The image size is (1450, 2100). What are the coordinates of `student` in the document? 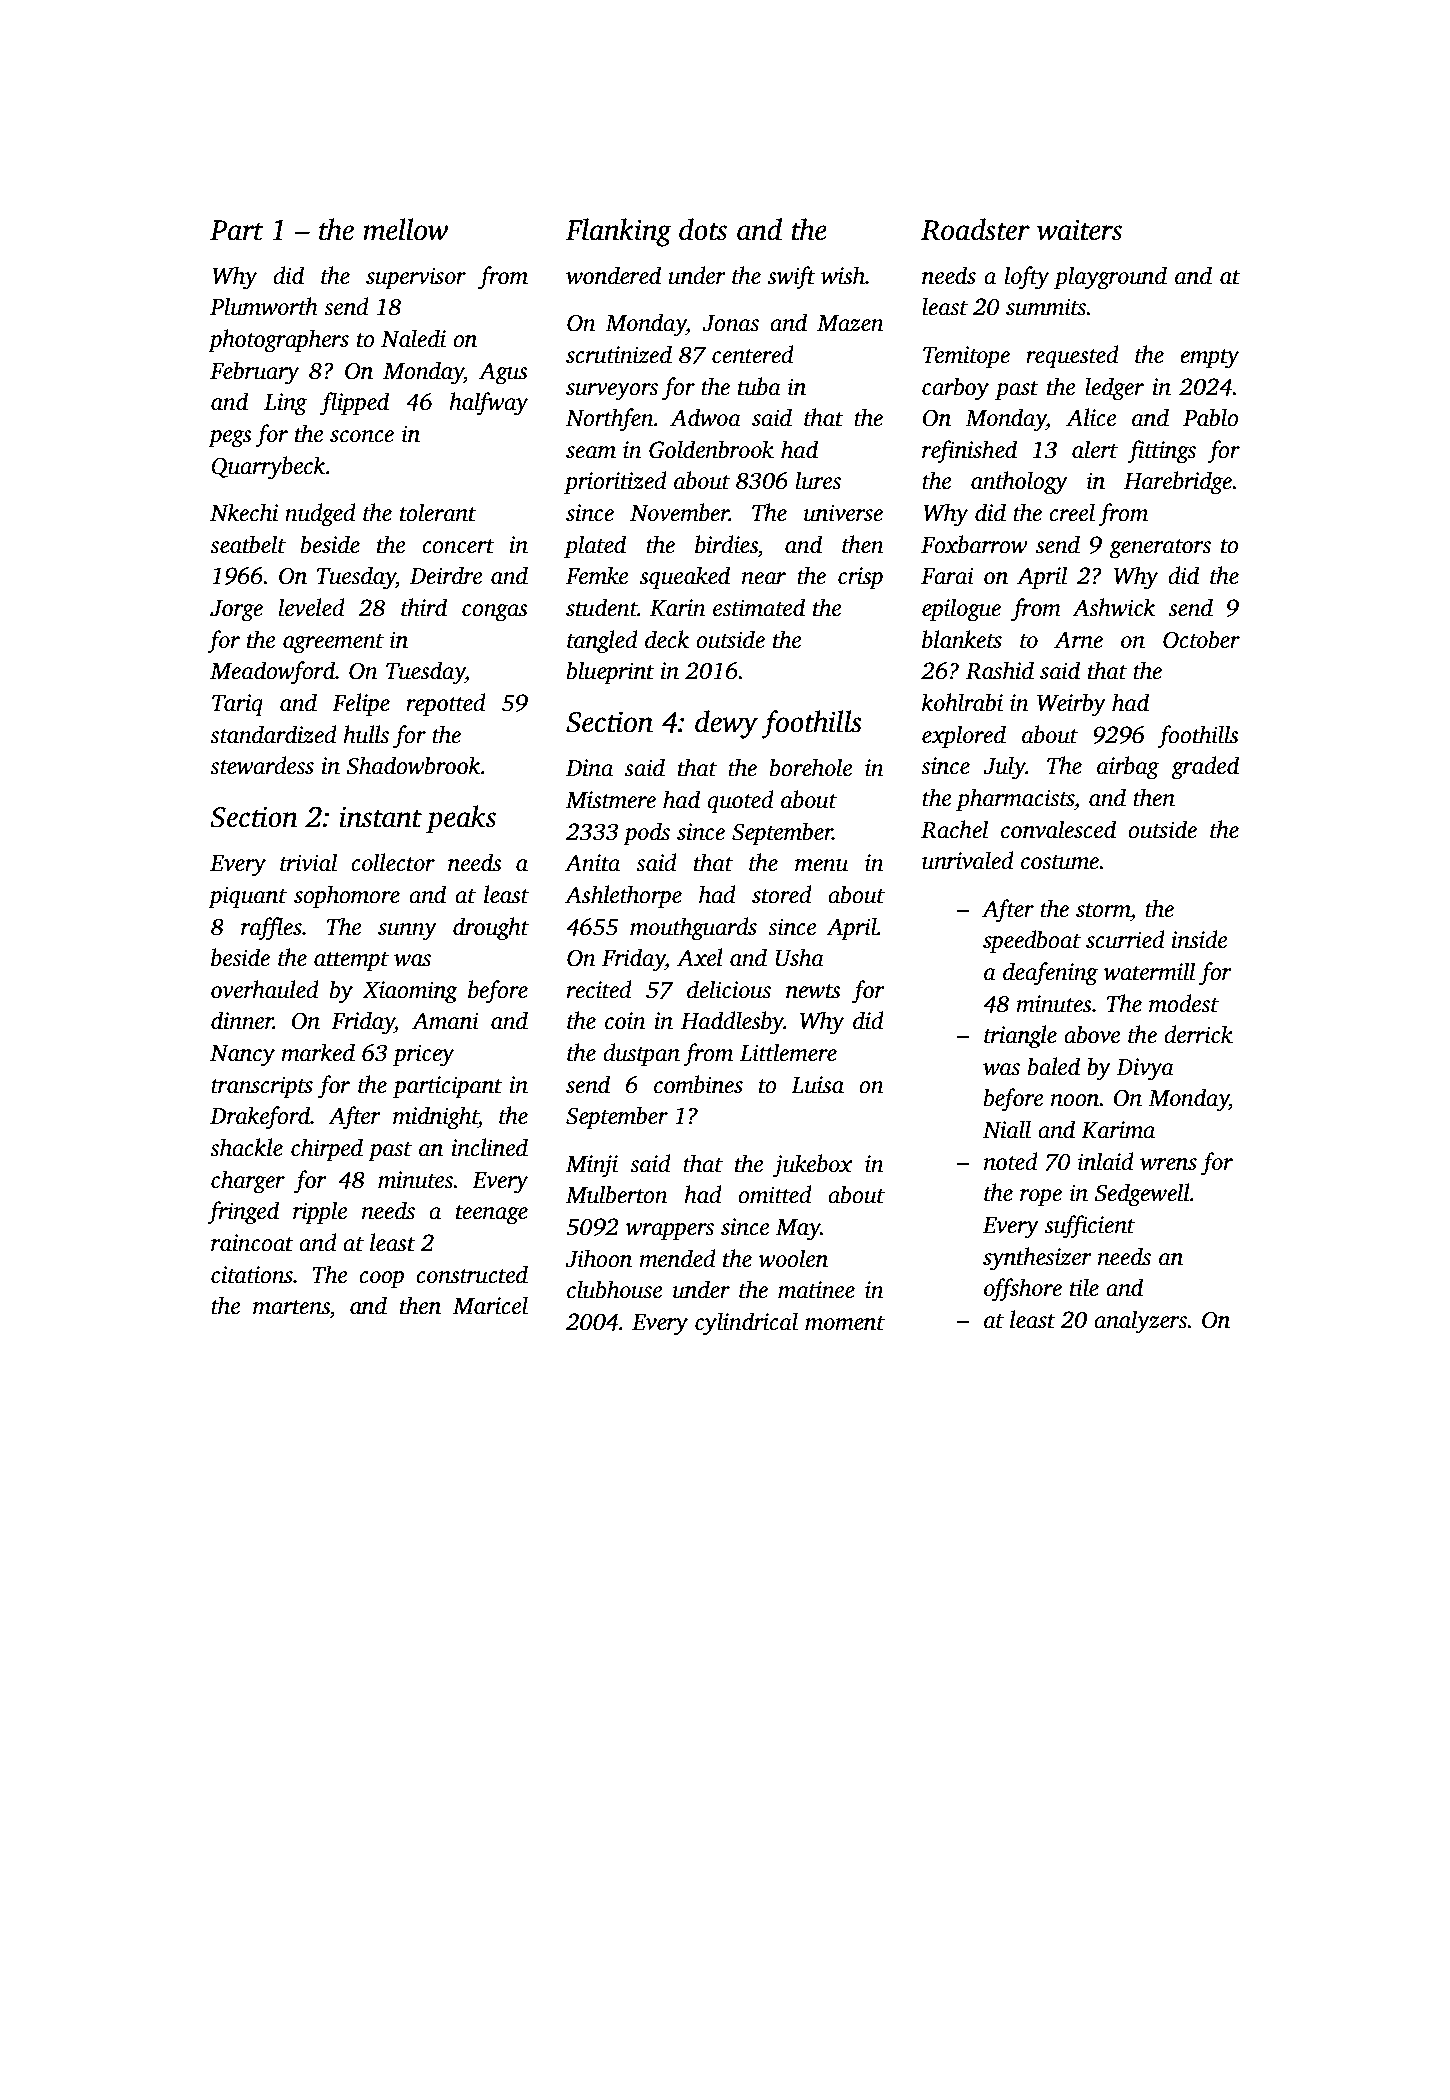 It's located at (602, 607).
